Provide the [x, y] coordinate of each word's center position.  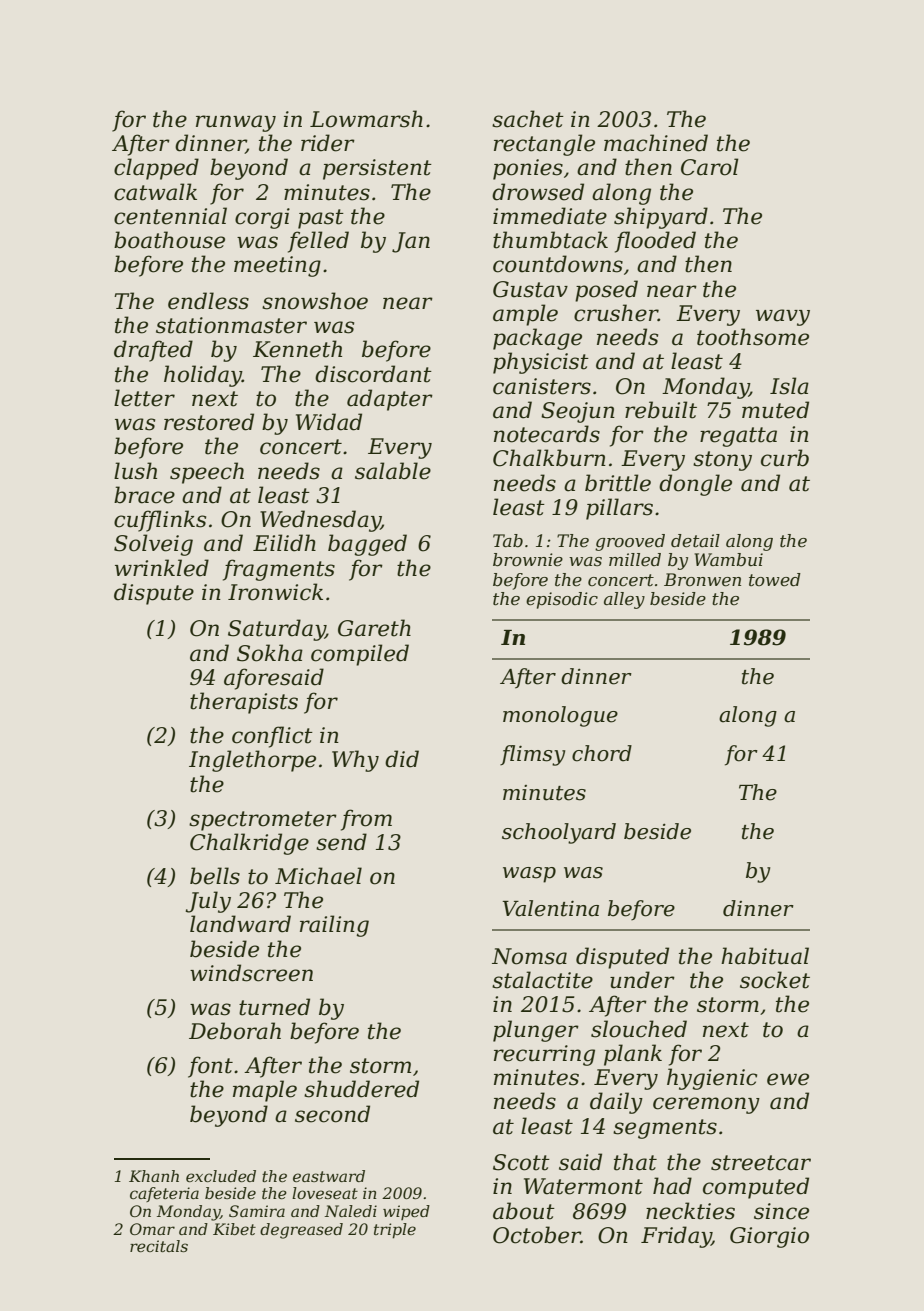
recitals [159, 1246]
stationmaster [231, 325]
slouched [639, 1029]
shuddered [361, 1089]
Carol [710, 167]
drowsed [538, 192]
